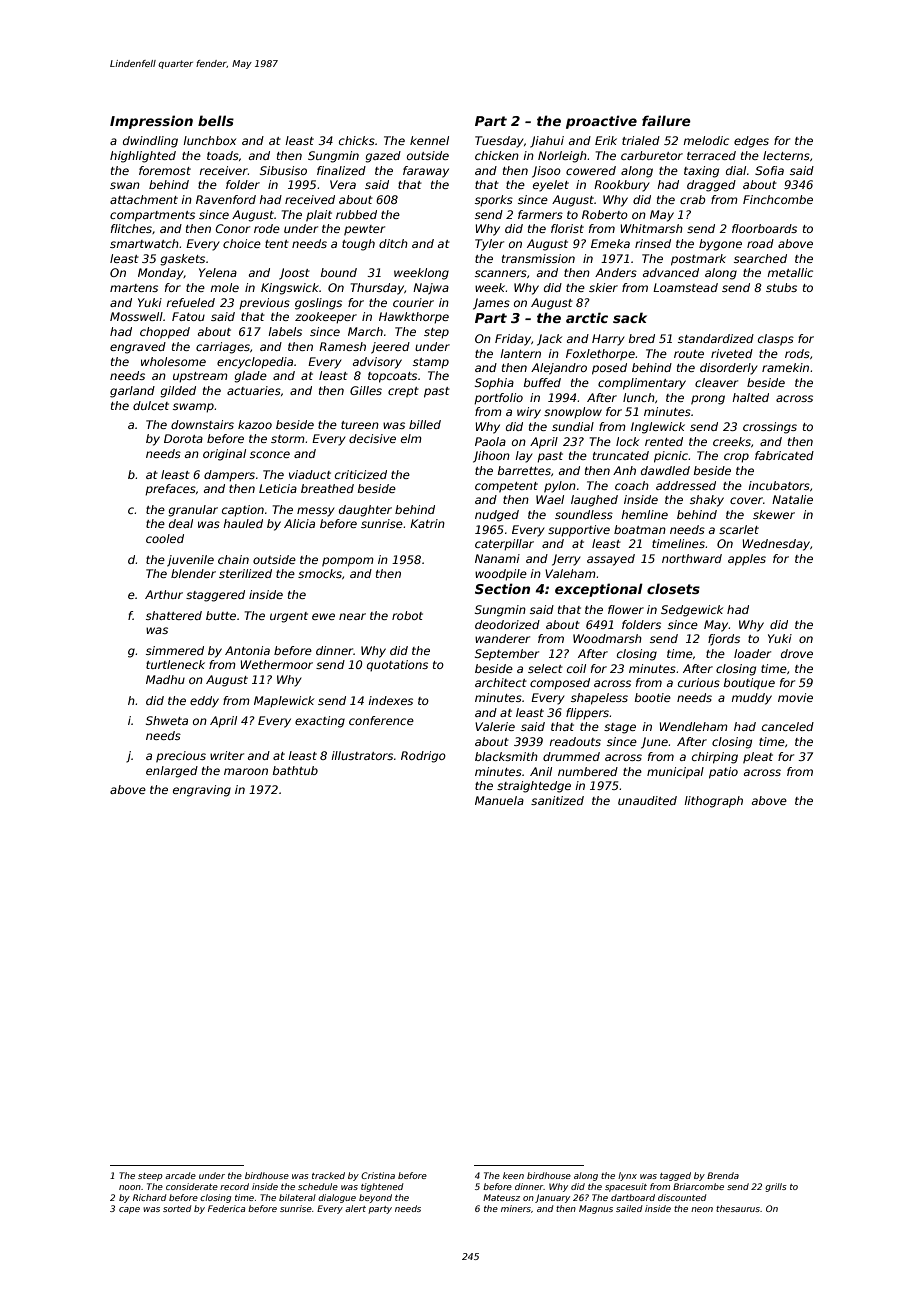  Describe the element at coordinates (797, 353) in the document. I see `rods` at that location.
